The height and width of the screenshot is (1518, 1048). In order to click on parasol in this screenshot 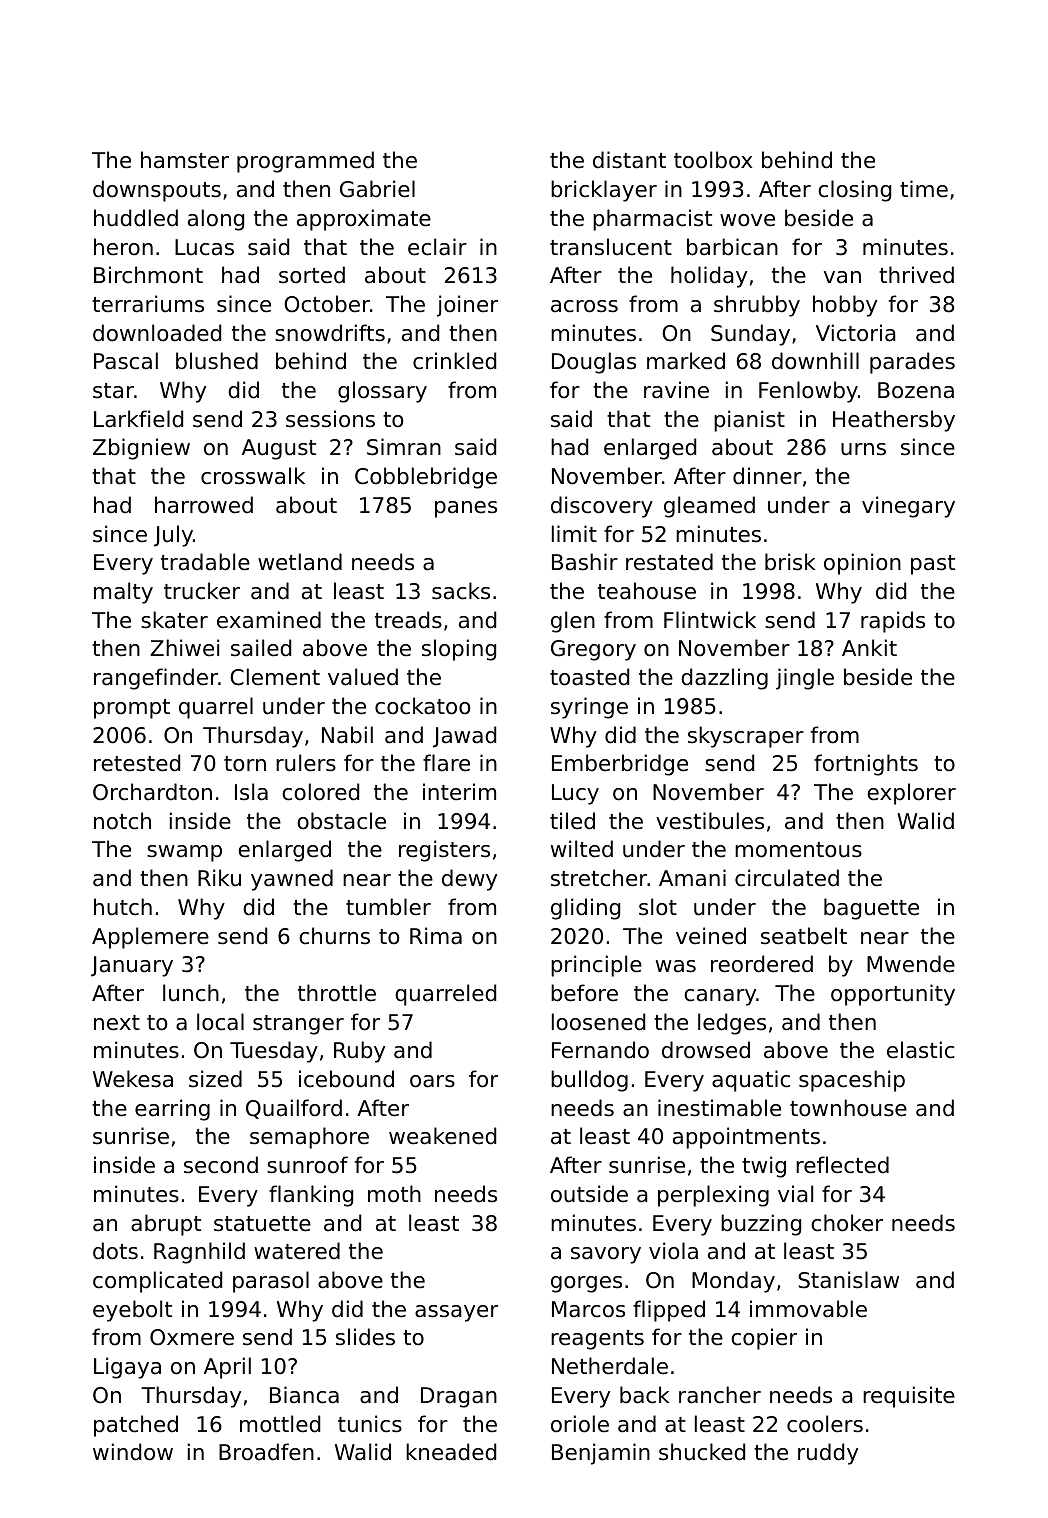, I will do `click(271, 1282)`.
